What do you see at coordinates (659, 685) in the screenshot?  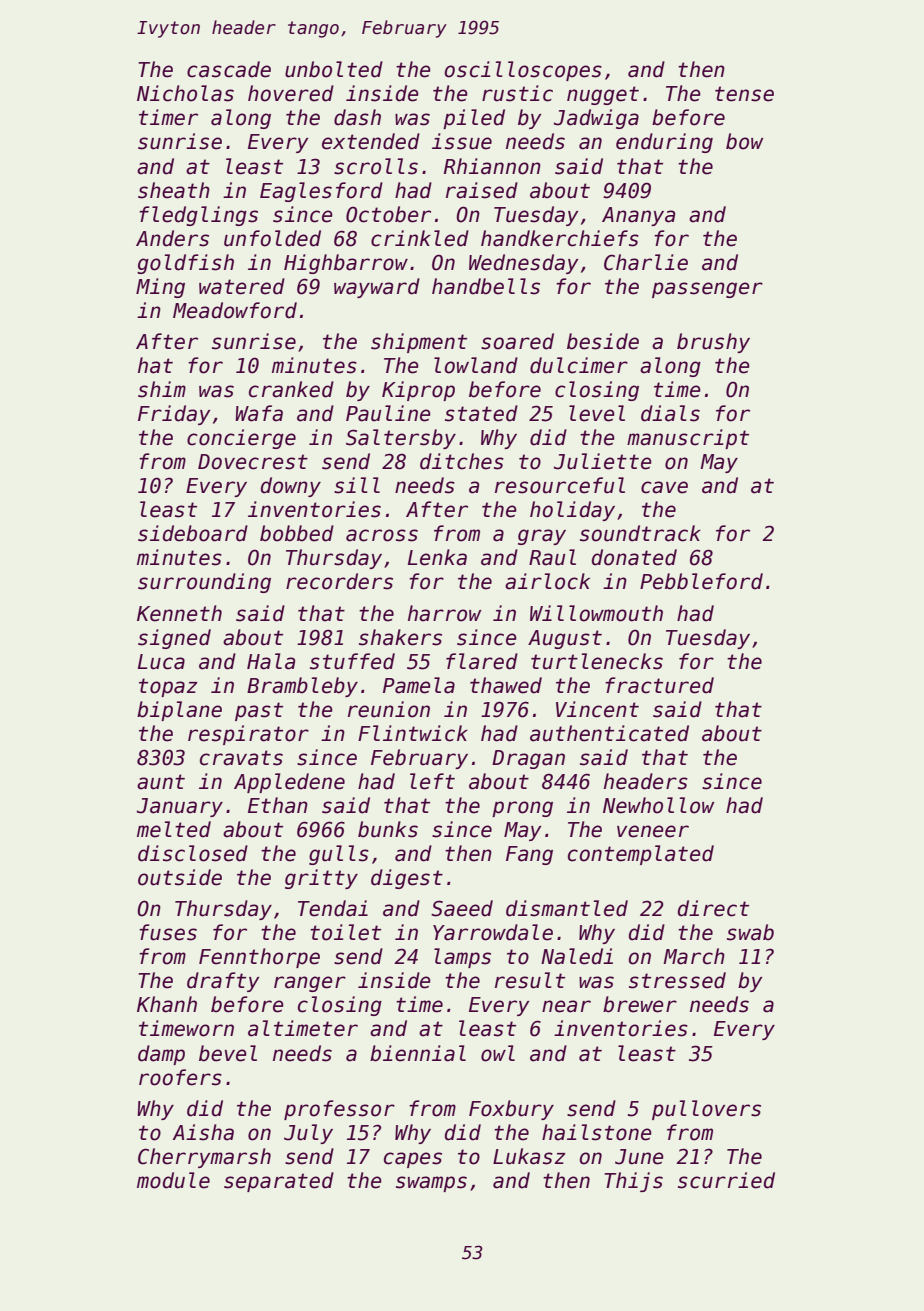 I see `fractured` at bounding box center [659, 685].
